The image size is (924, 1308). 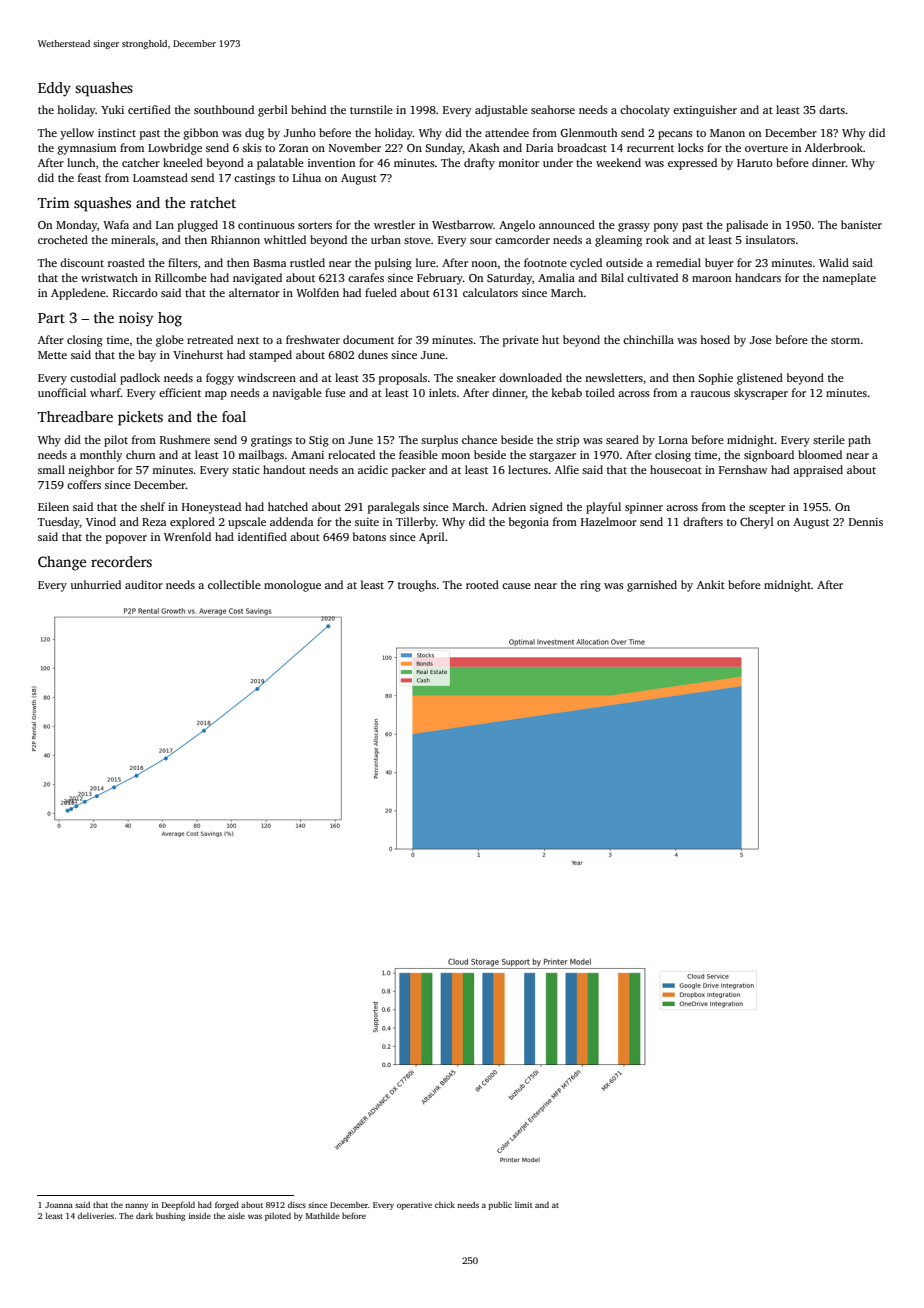 I want to click on limit, so click(x=523, y=1204).
